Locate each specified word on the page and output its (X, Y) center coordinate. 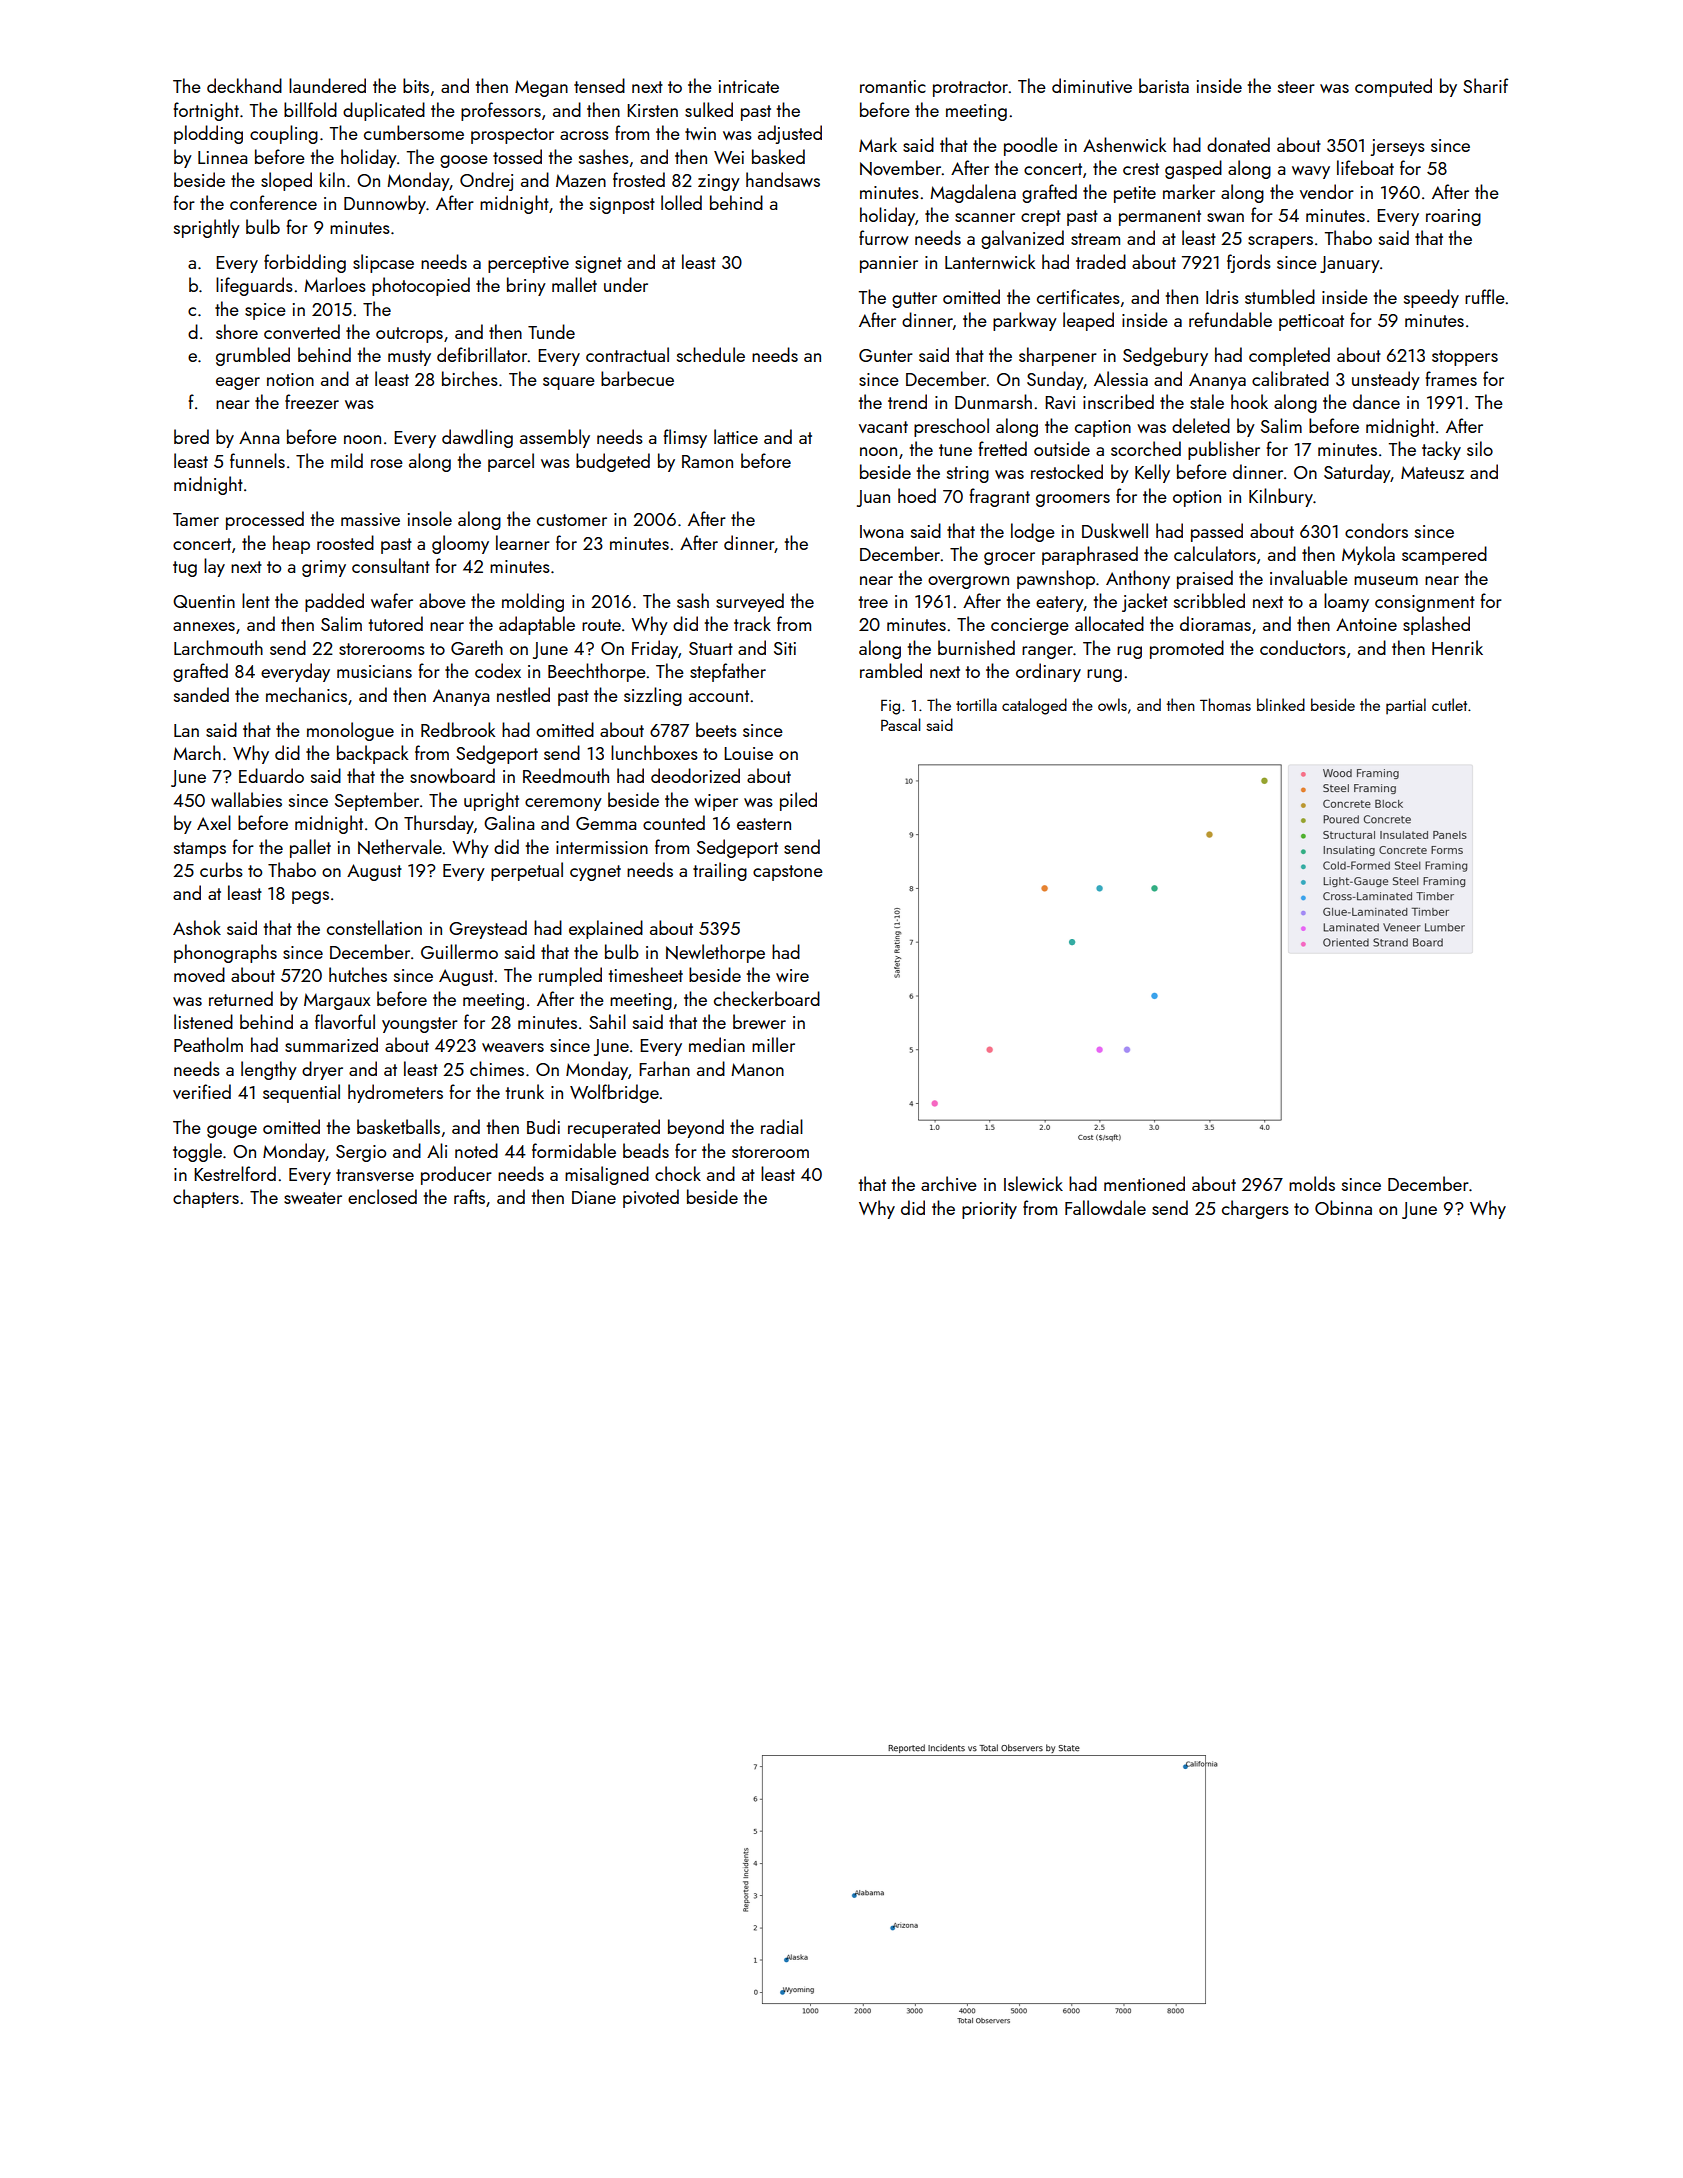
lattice (736, 436)
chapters (206, 1198)
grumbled (253, 356)
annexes (204, 626)
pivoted (651, 1198)
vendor (1327, 191)
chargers (1255, 1209)
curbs (221, 869)
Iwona (881, 531)
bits (416, 85)
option (1197, 498)
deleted (1201, 425)
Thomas (1225, 704)
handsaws (783, 179)
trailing (720, 871)
